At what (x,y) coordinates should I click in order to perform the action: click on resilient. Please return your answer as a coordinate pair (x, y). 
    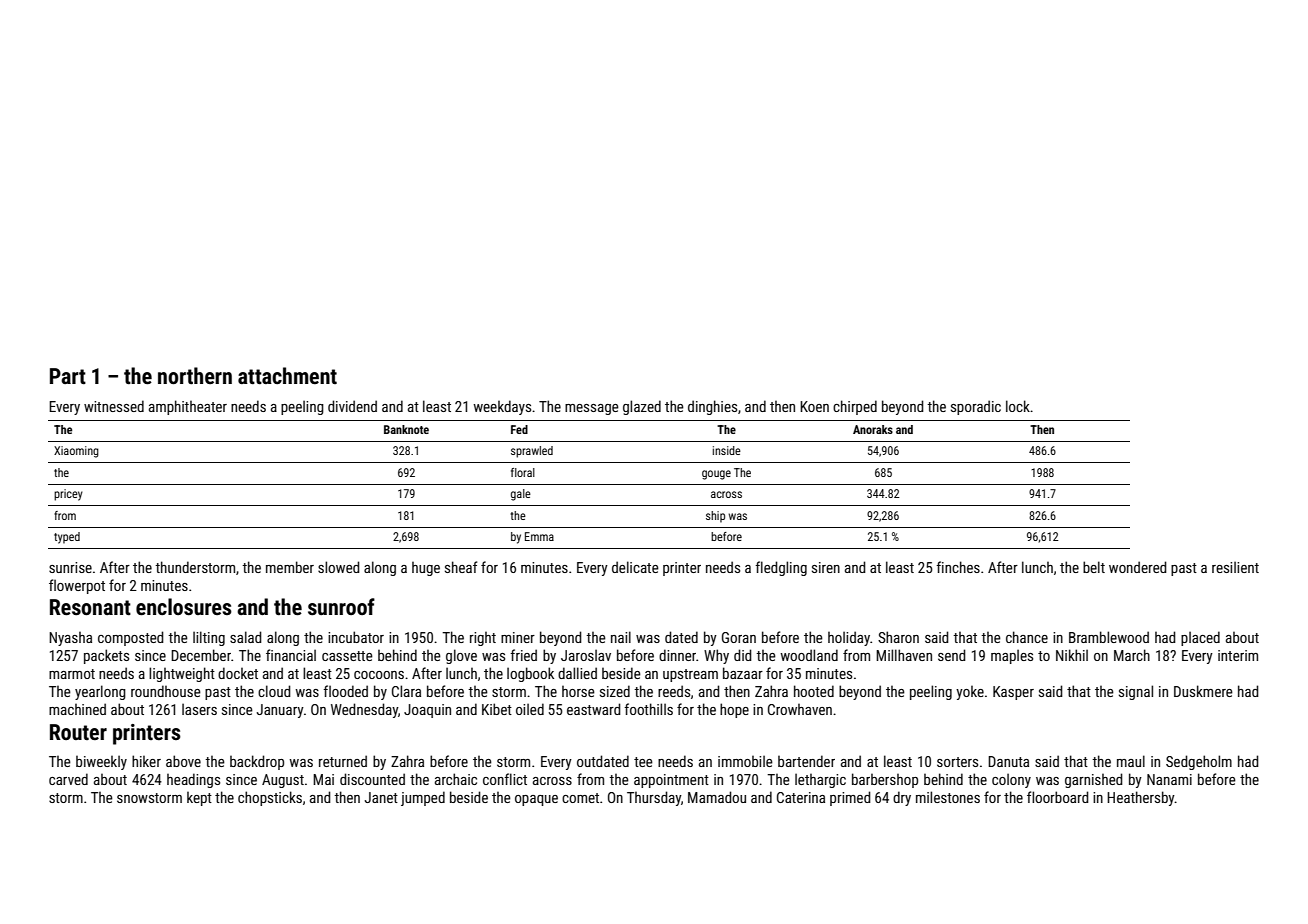
    Looking at the image, I should click on (1235, 567).
